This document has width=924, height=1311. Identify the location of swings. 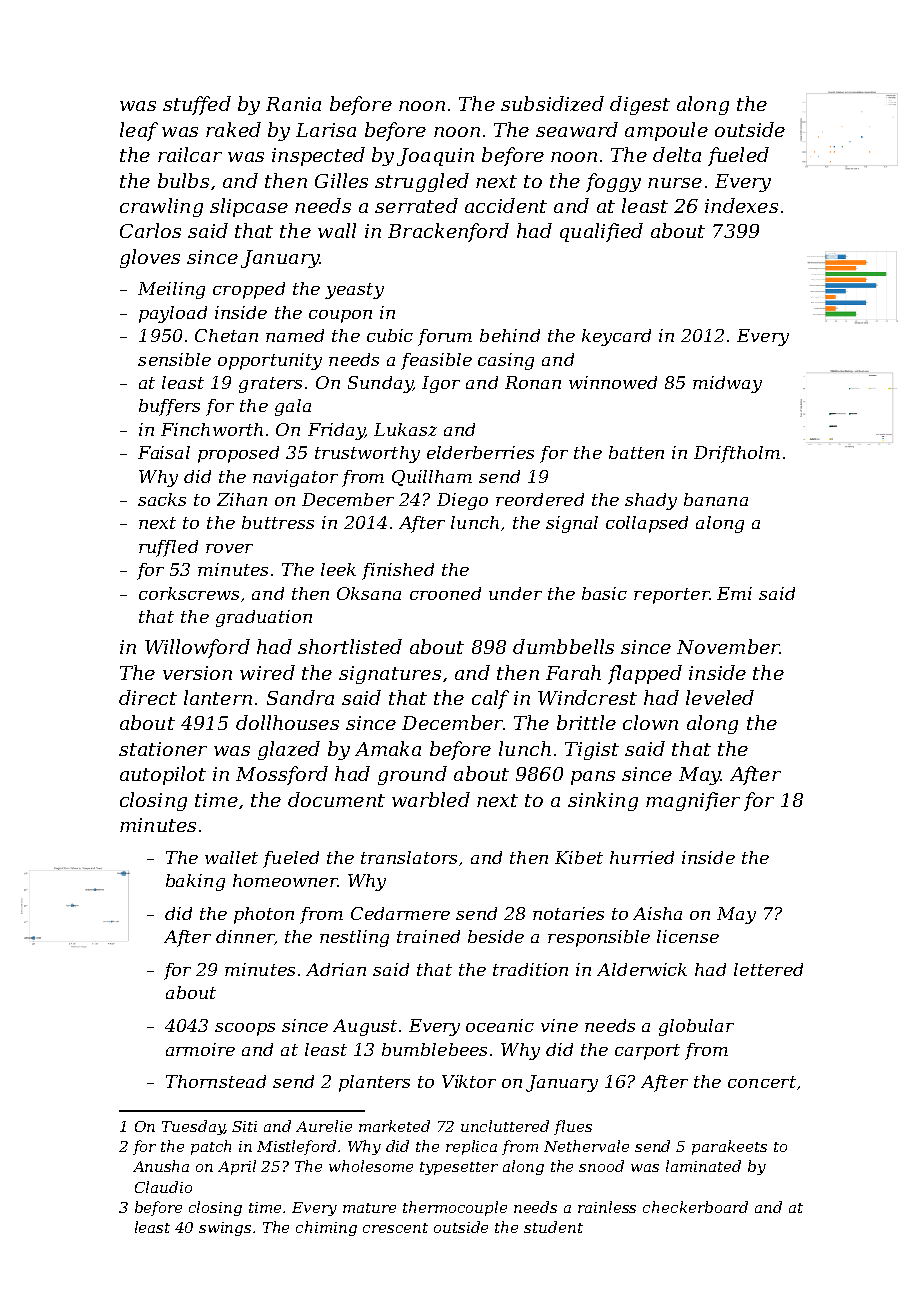
(225, 1229).
